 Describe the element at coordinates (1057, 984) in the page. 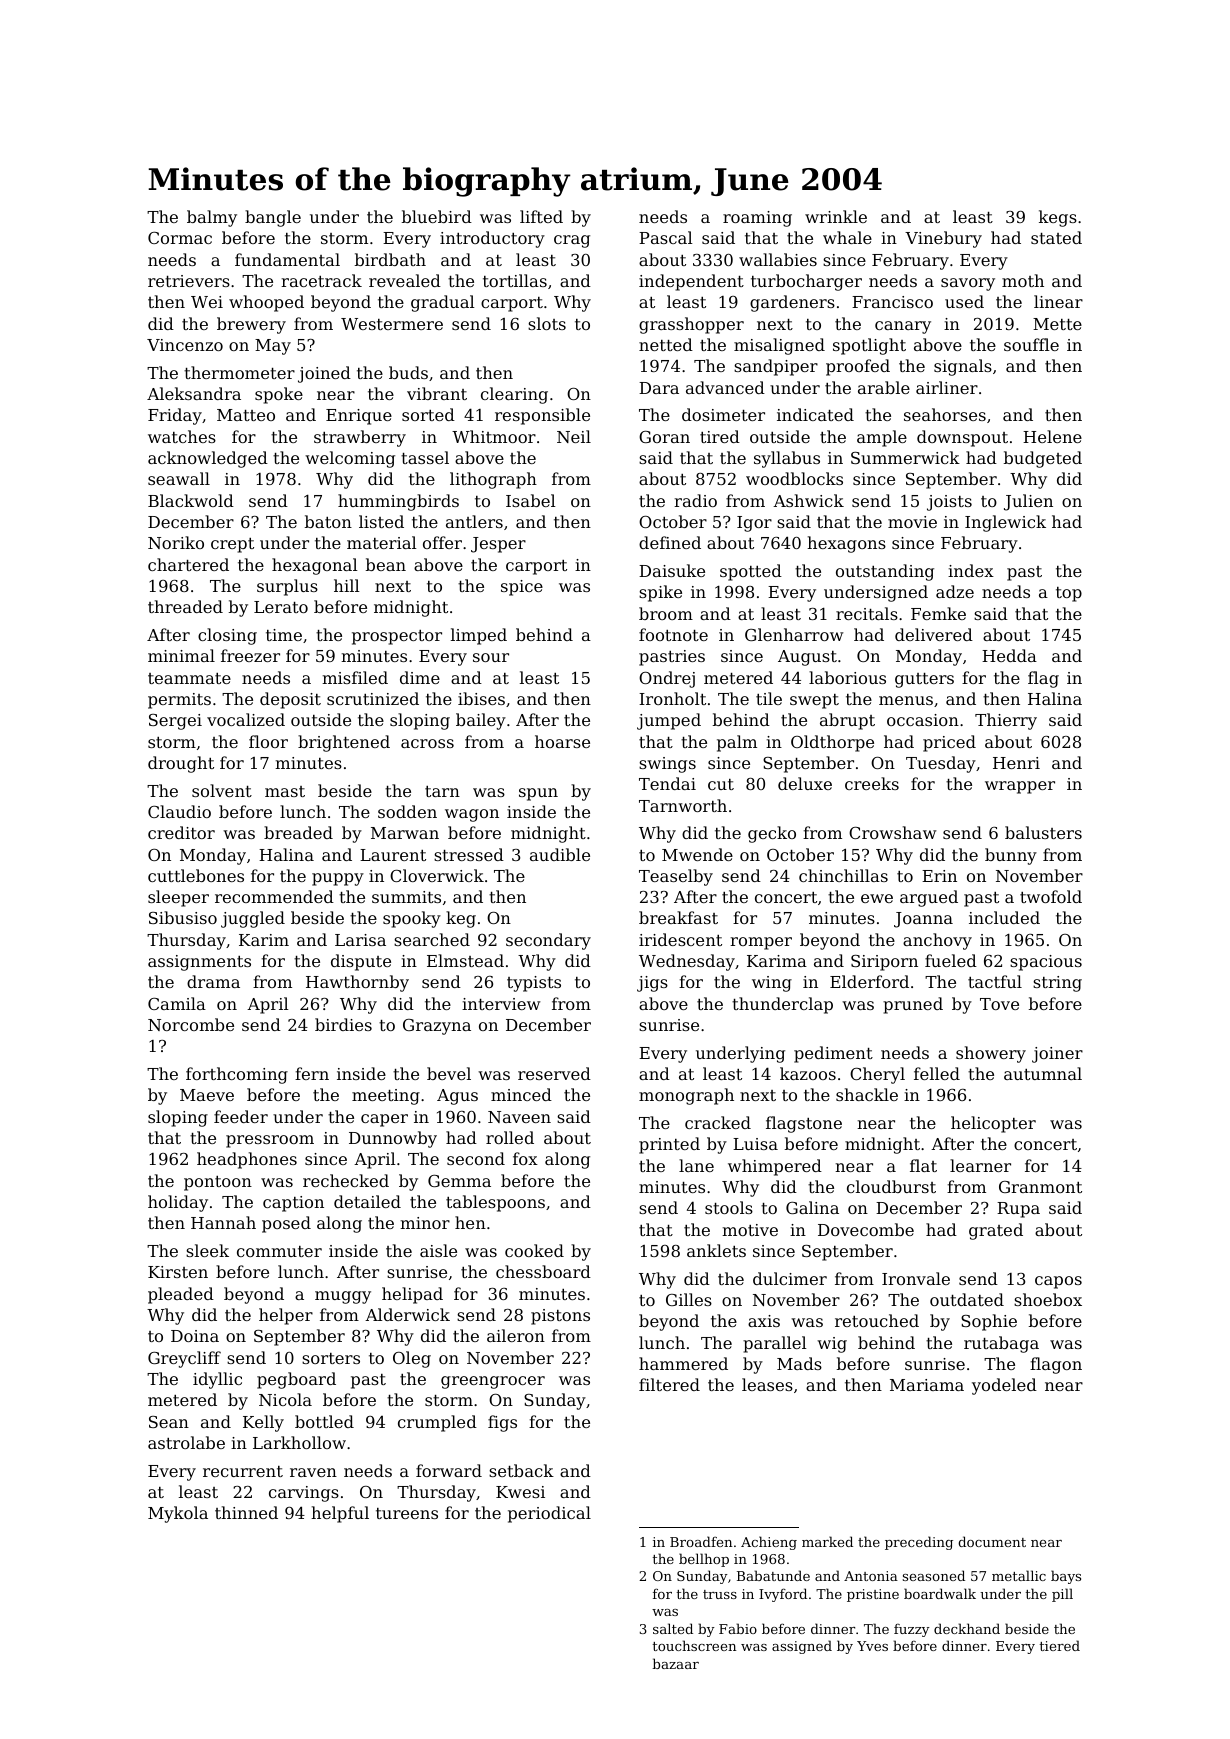

I see `string` at that location.
